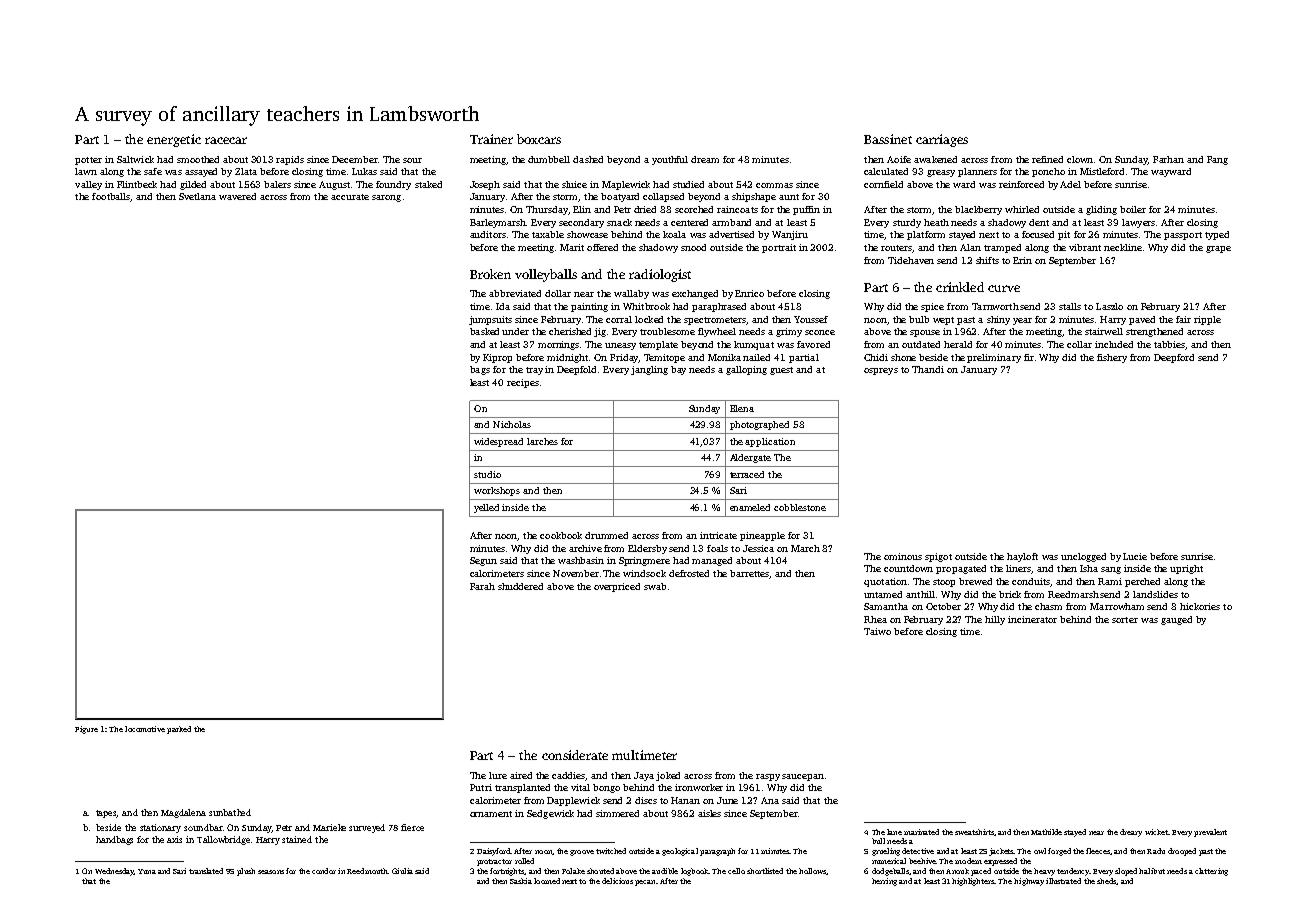  Describe the element at coordinates (329, 827) in the screenshot. I see `Marieke` at that location.
